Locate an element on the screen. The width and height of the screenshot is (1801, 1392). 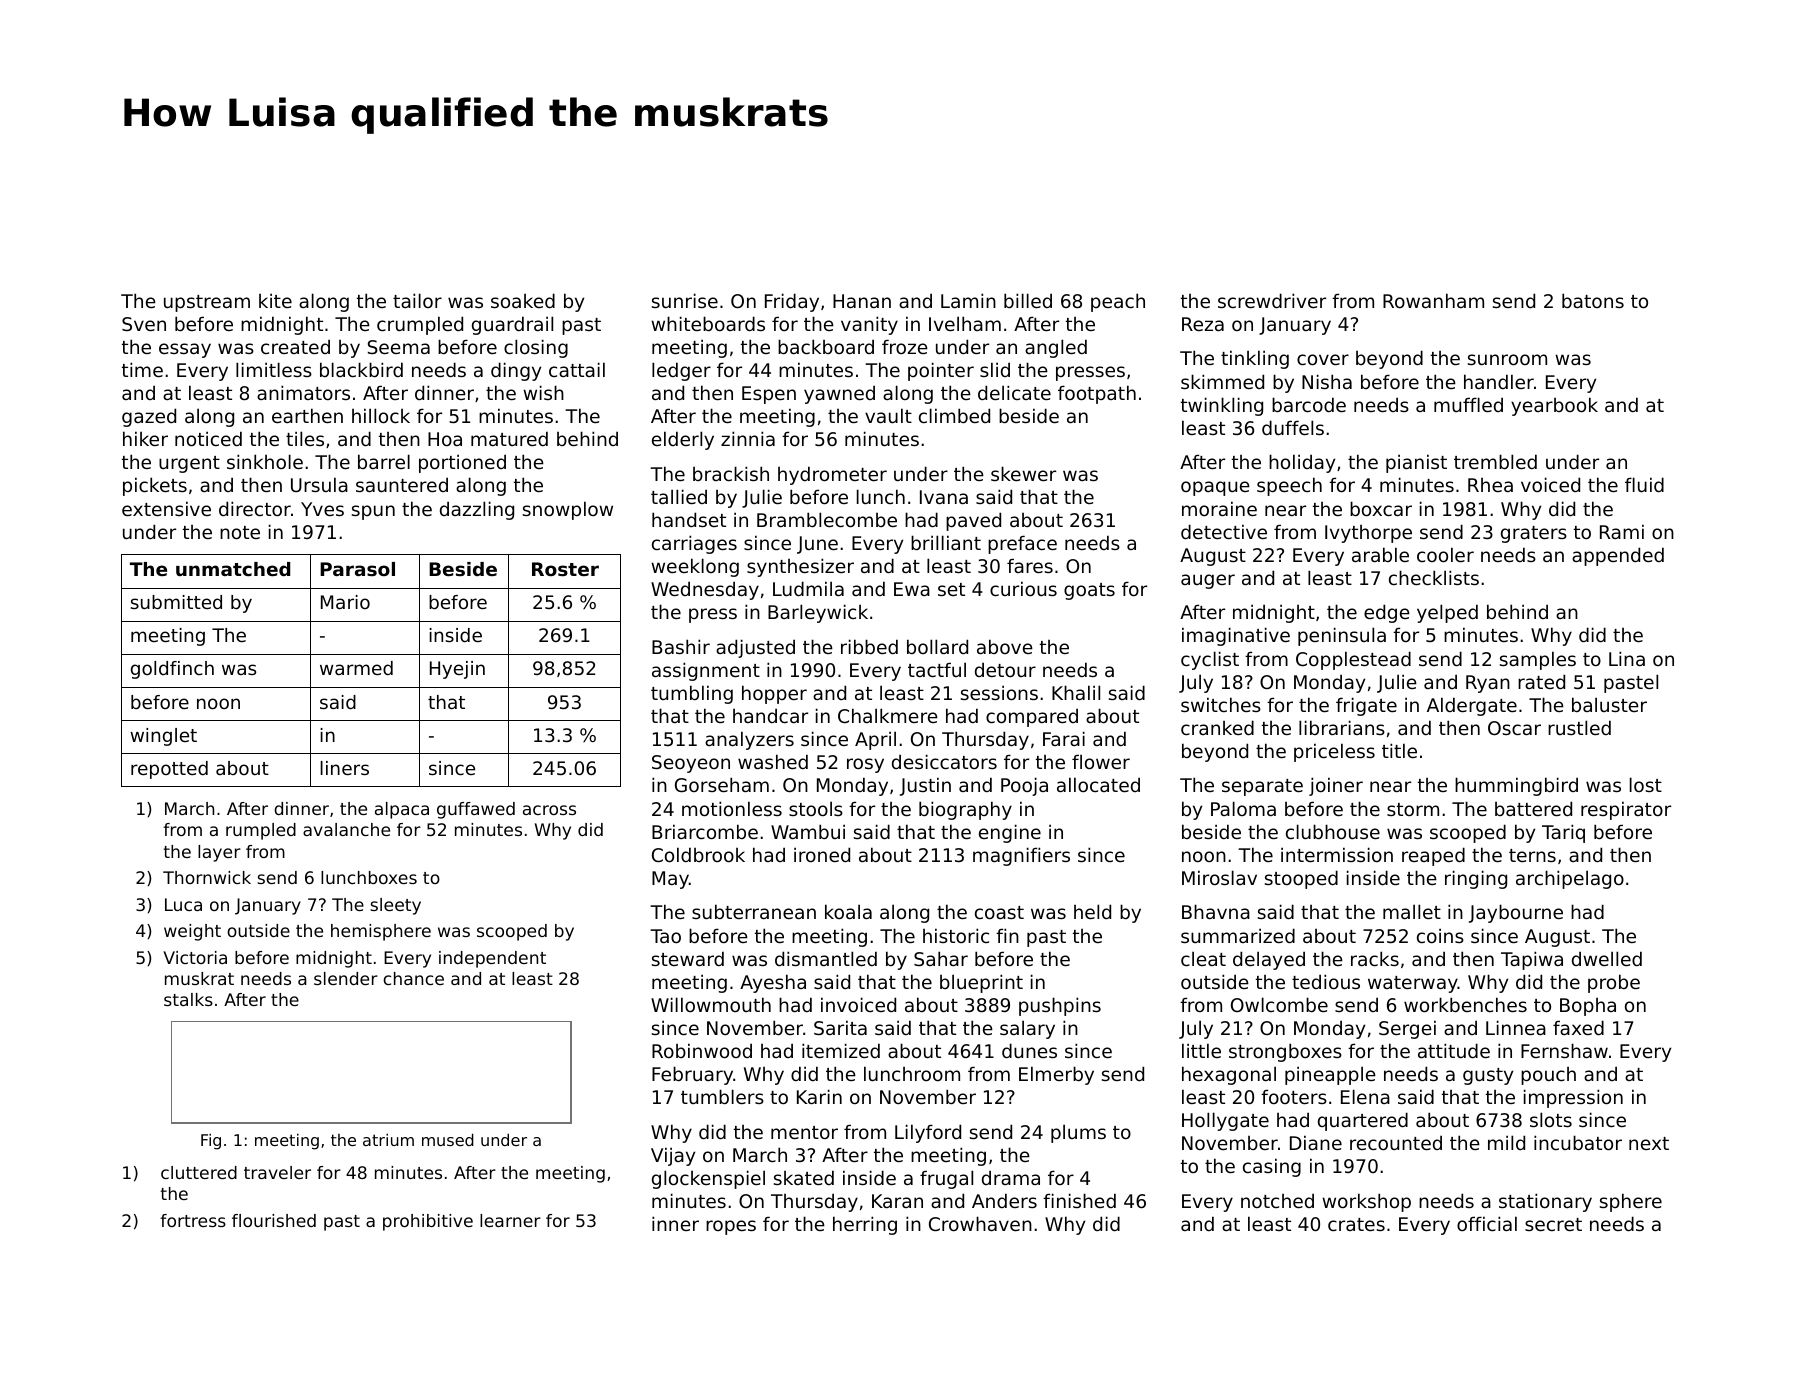
pouch is located at coordinates (1548, 1076).
